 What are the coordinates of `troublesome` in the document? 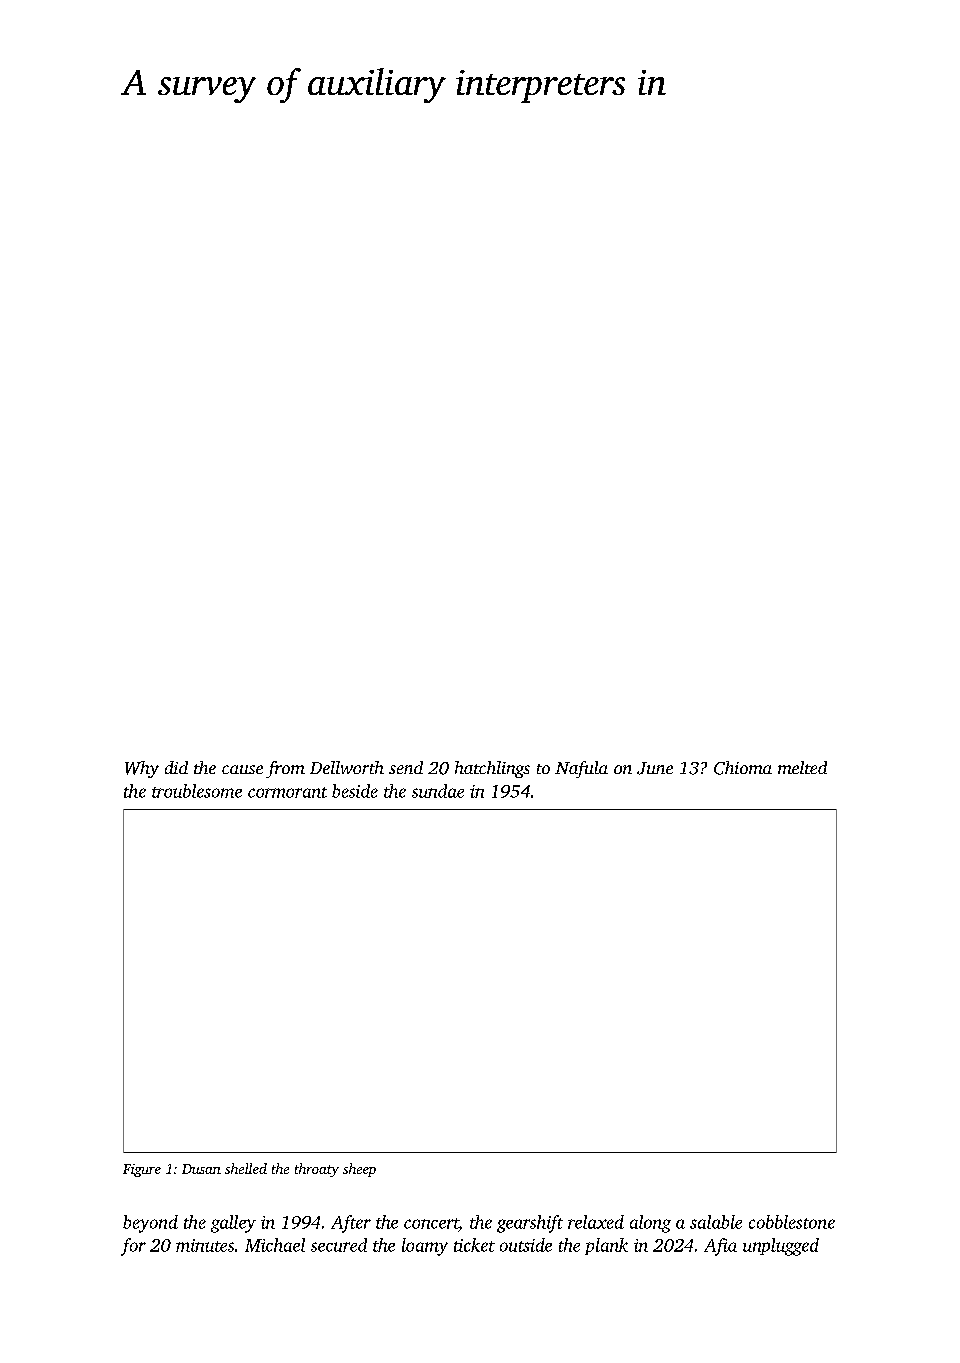 It's located at (197, 791).
